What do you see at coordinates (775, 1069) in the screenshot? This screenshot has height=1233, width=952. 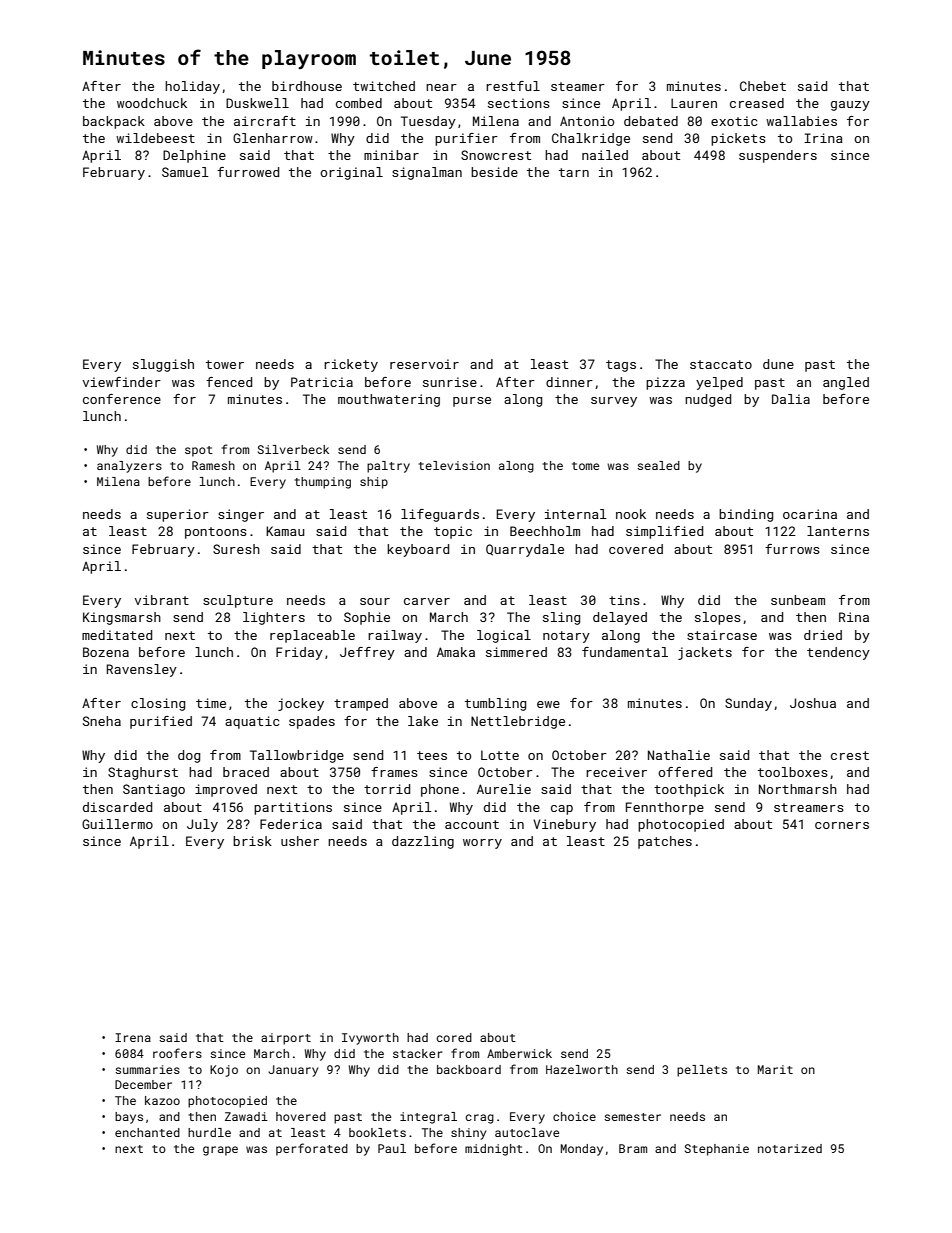 I see `Marit` at bounding box center [775, 1069].
